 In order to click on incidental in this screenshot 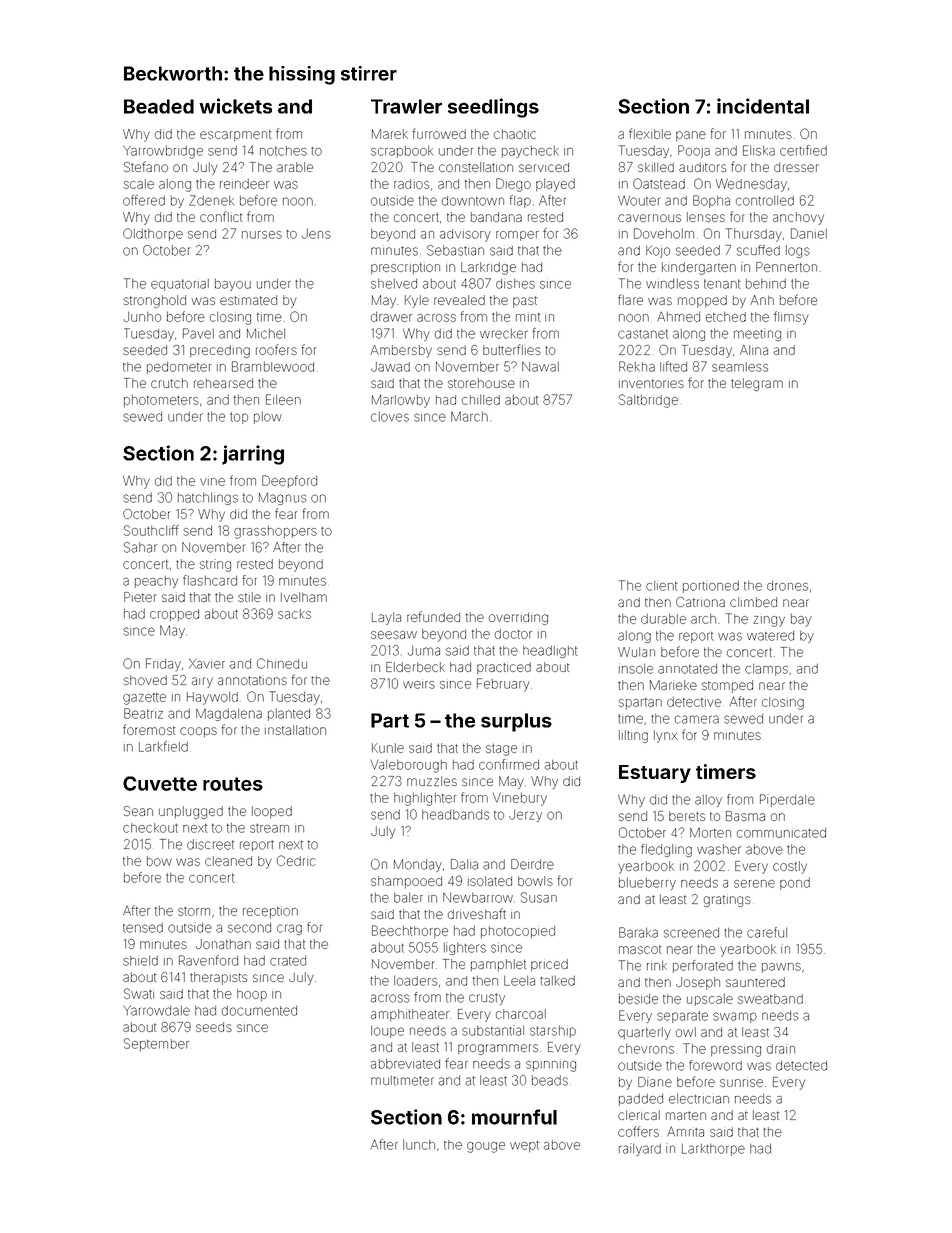, I will do `click(763, 106)`.
